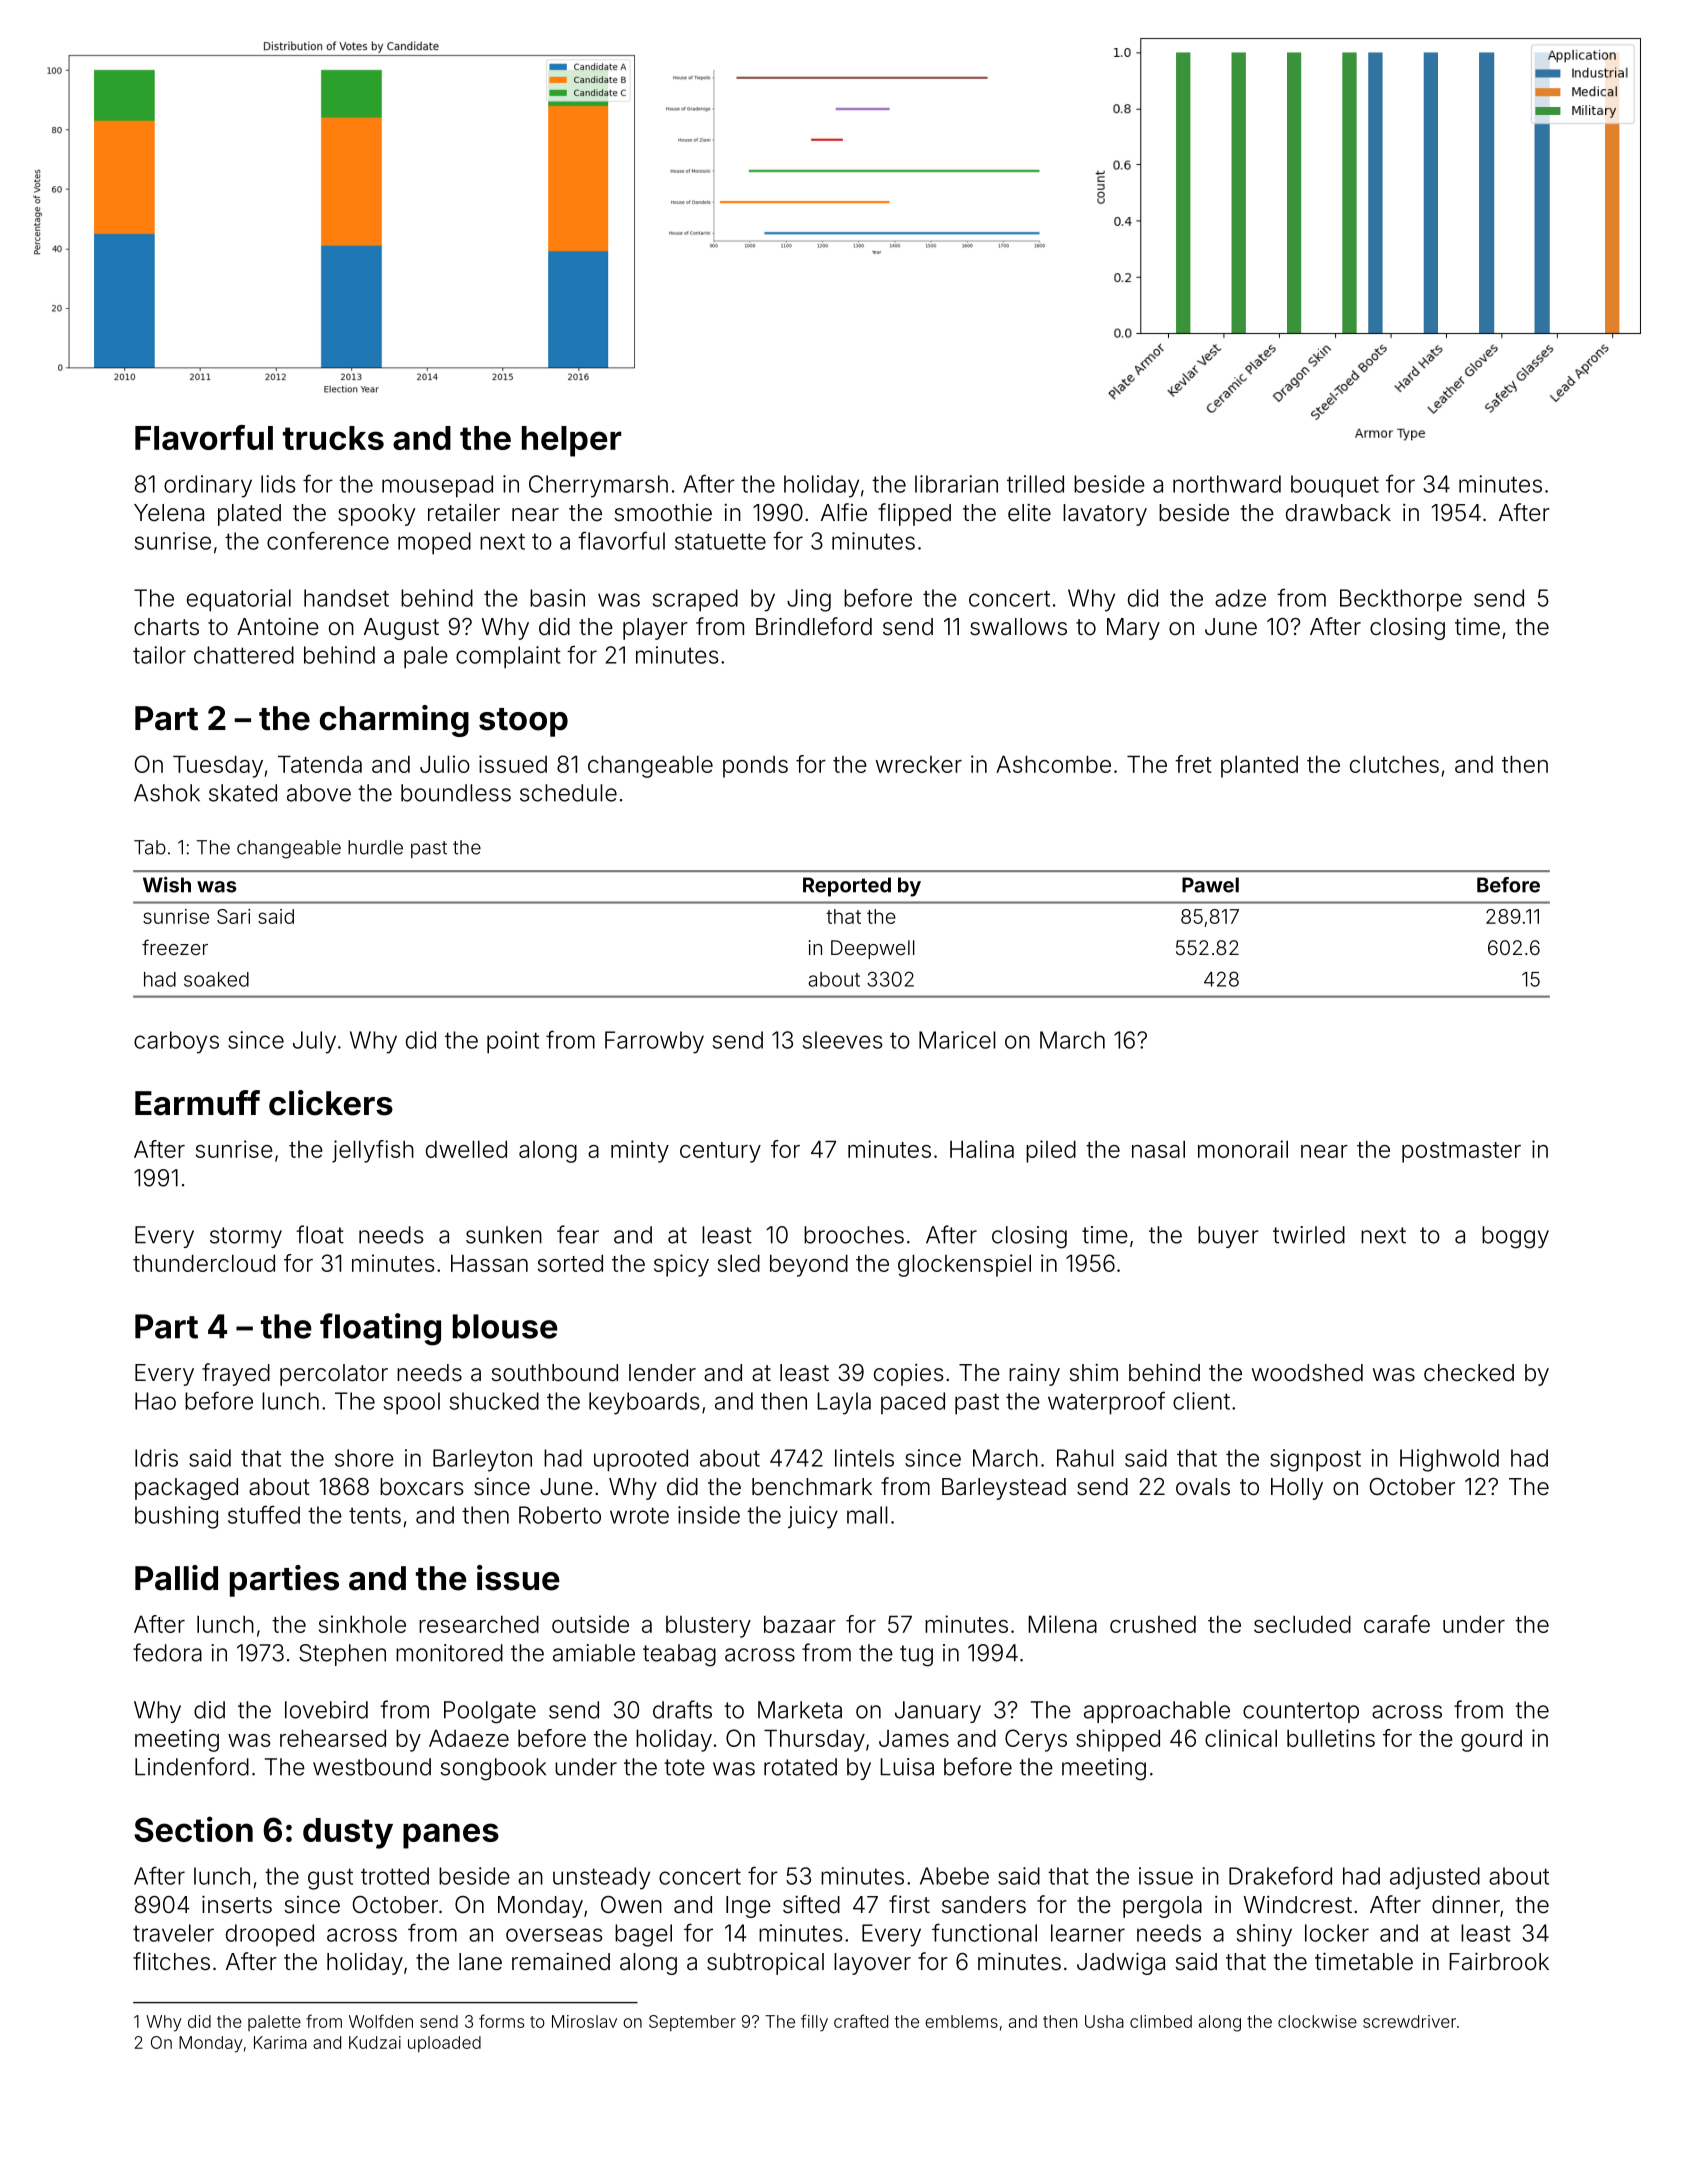  Describe the element at coordinates (1259, 766) in the screenshot. I see `planted` at that location.
